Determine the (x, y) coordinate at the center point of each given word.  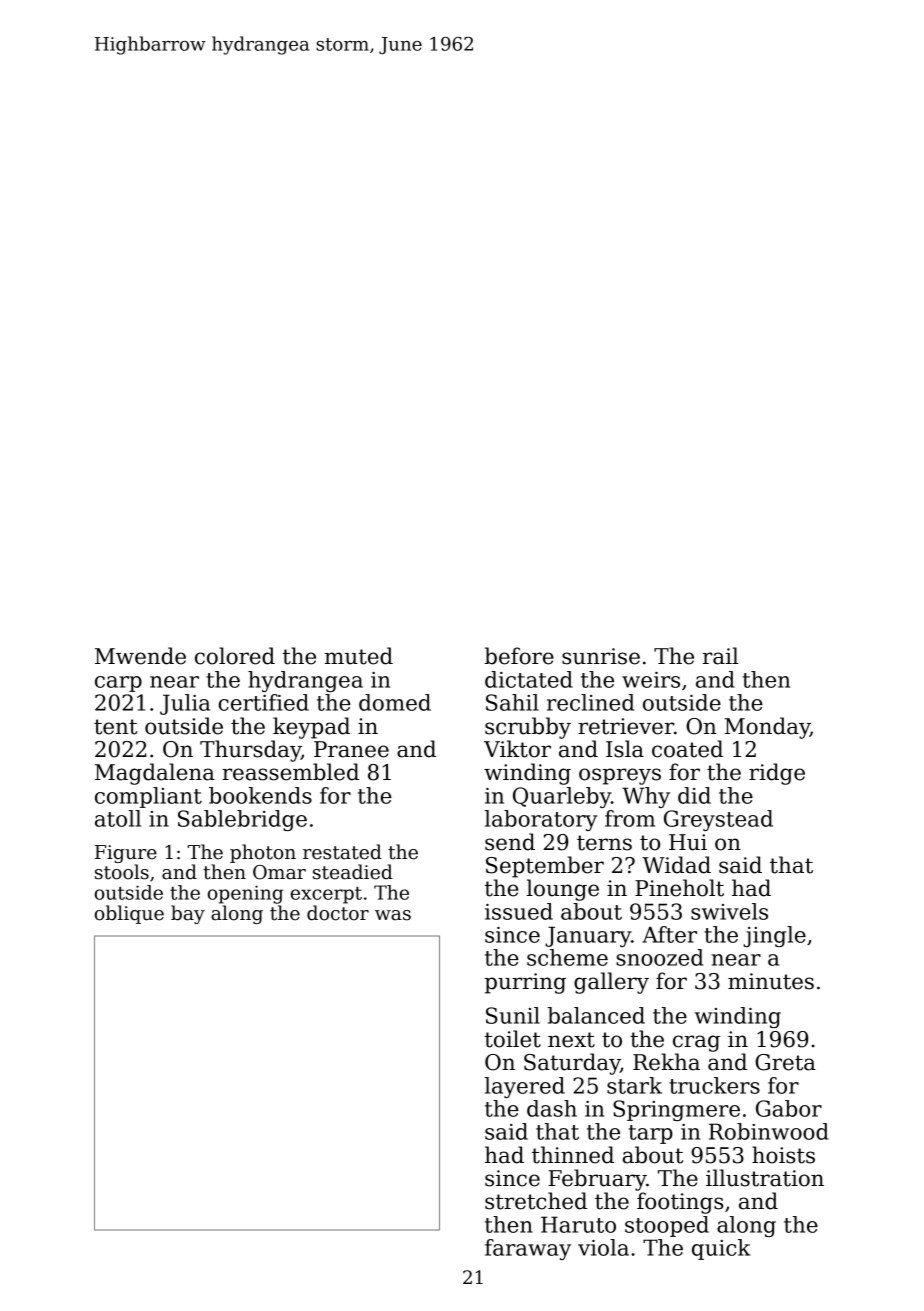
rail (720, 656)
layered (525, 1087)
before (519, 656)
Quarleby (562, 797)
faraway (528, 1249)
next (571, 1040)
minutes (771, 981)
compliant (148, 797)
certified (263, 702)
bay (188, 914)
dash (552, 1108)
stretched (536, 1201)
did (694, 795)
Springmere (676, 1110)
